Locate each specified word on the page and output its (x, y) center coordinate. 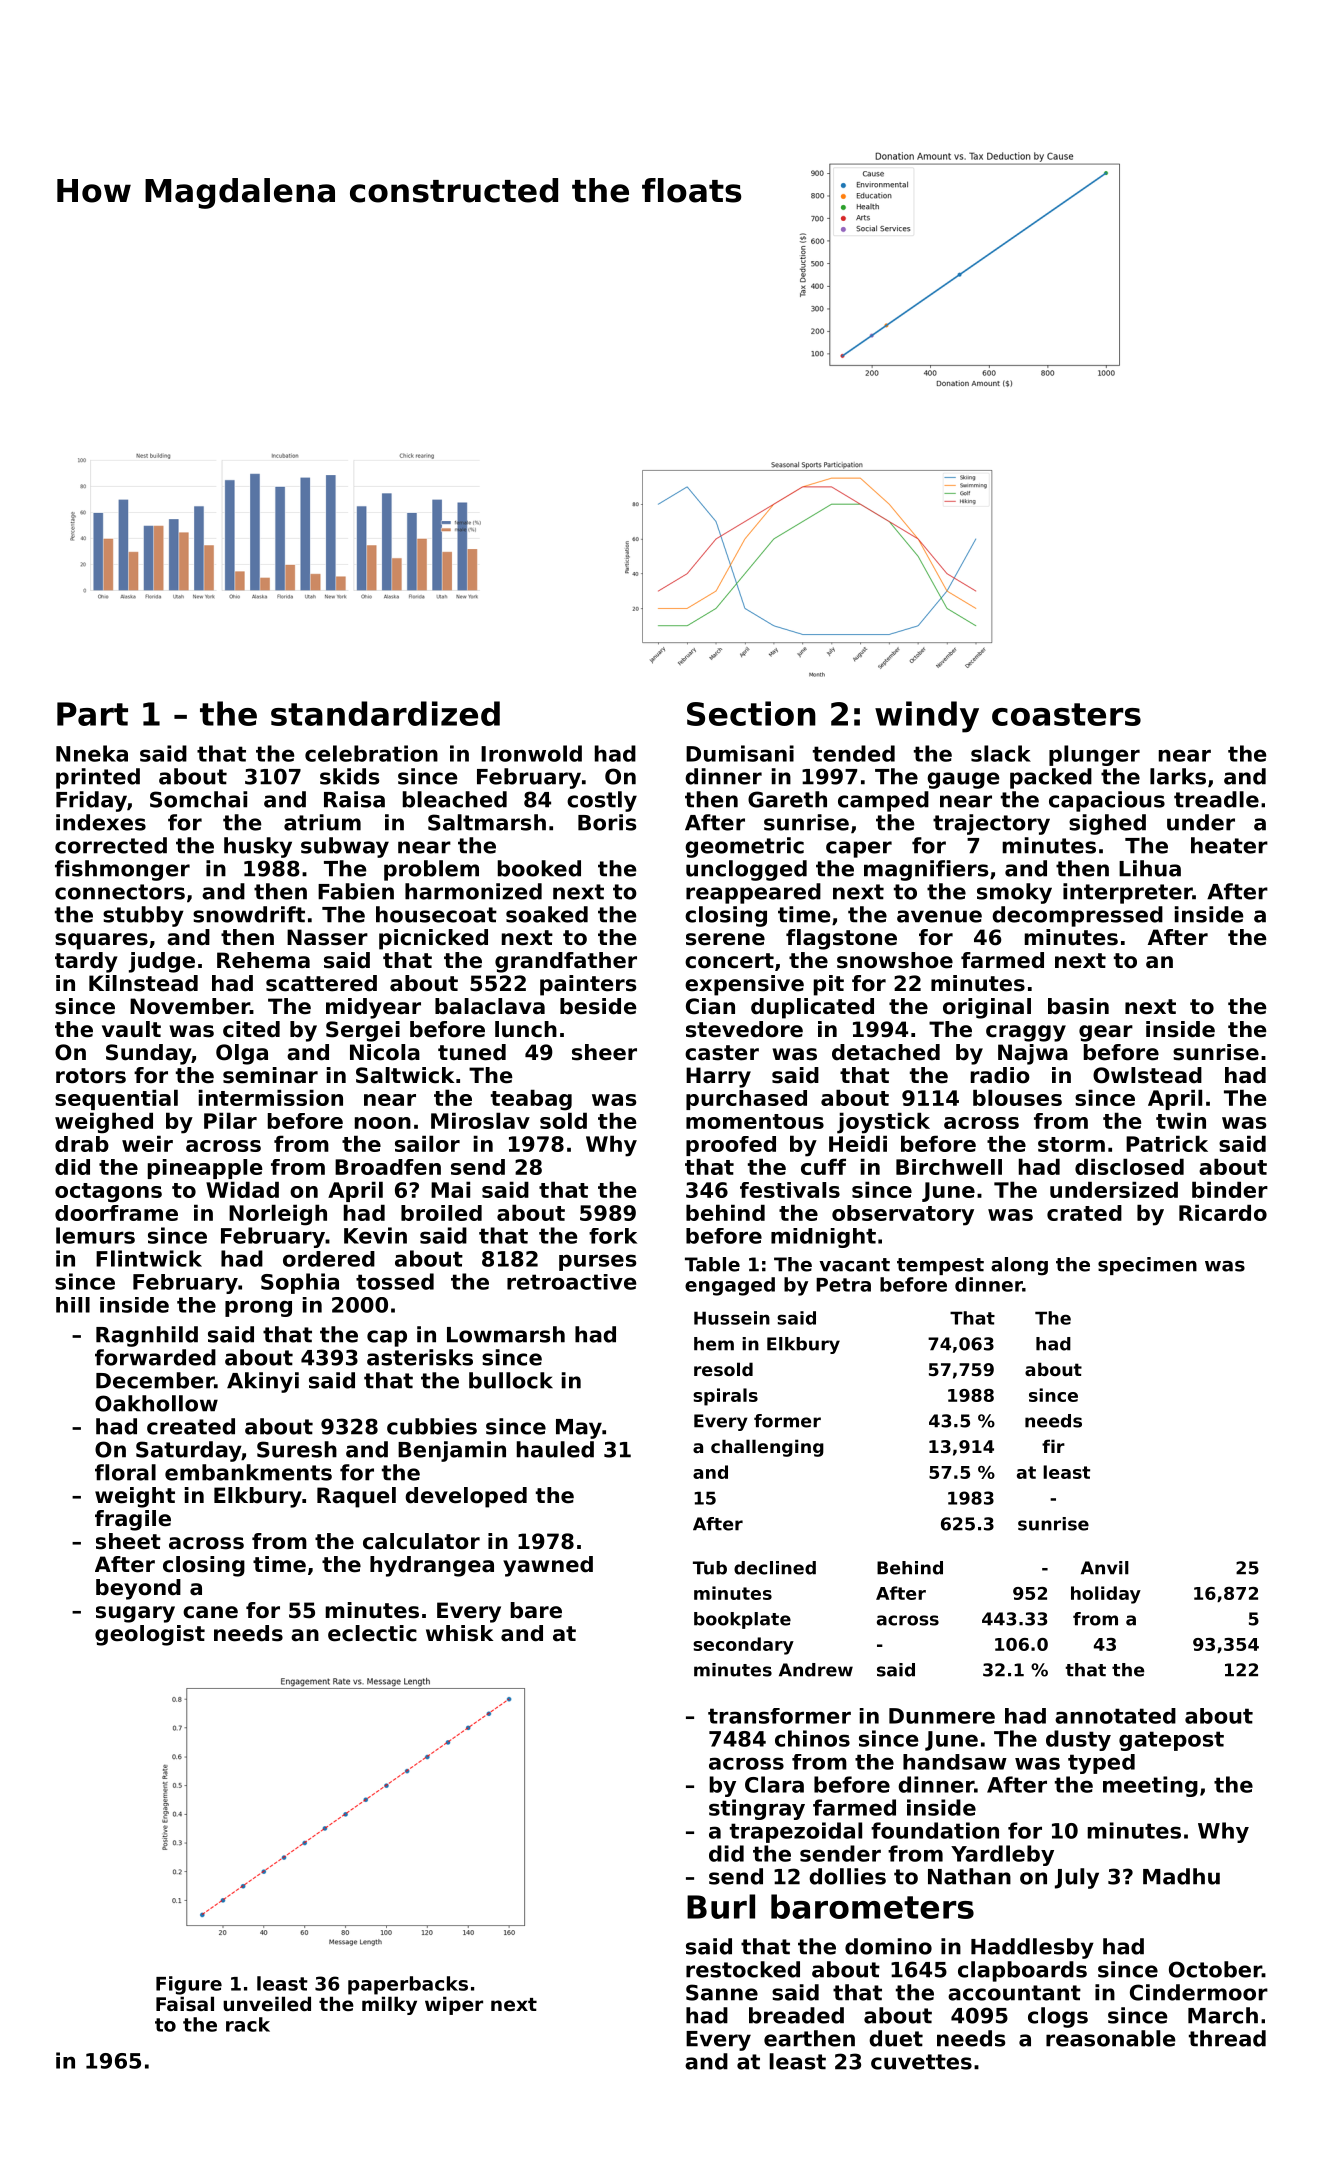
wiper (454, 2005)
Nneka (92, 753)
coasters (1066, 714)
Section (751, 713)
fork (613, 1236)
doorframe (116, 1213)
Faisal (185, 2003)
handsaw (955, 1762)
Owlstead (1147, 1075)
